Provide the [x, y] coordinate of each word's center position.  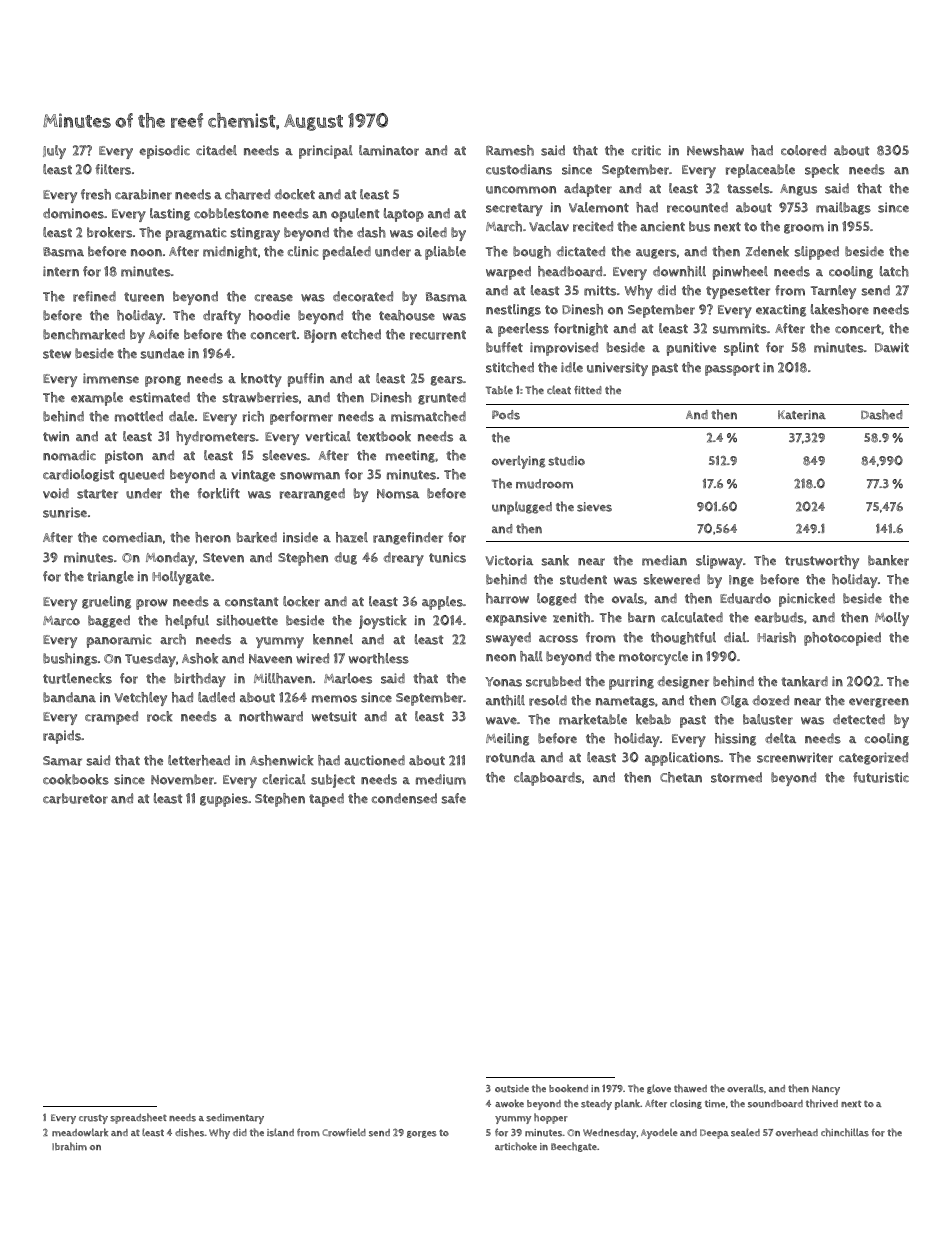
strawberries [260, 397]
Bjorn [320, 336]
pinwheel [740, 273]
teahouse [407, 315]
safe [453, 798]
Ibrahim [69, 1146]
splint [741, 349]
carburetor [75, 798]
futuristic [881, 777]
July [54, 152]
